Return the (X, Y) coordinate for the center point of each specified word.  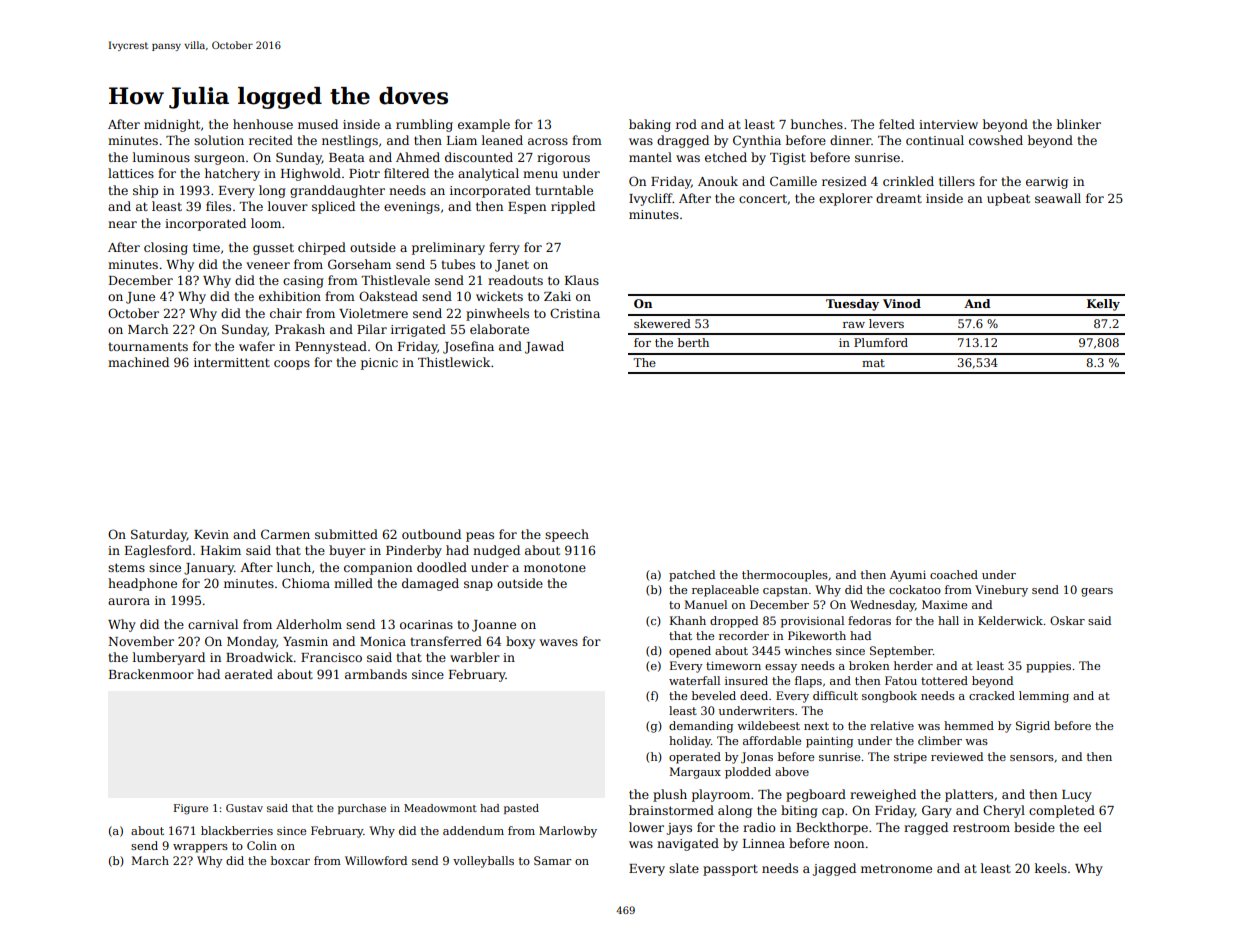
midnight (172, 125)
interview (948, 124)
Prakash (300, 329)
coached (954, 574)
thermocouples (785, 576)
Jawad (544, 347)
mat (873, 363)
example (484, 125)
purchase (362, 809)
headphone (142, 584)
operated (695, 758)
